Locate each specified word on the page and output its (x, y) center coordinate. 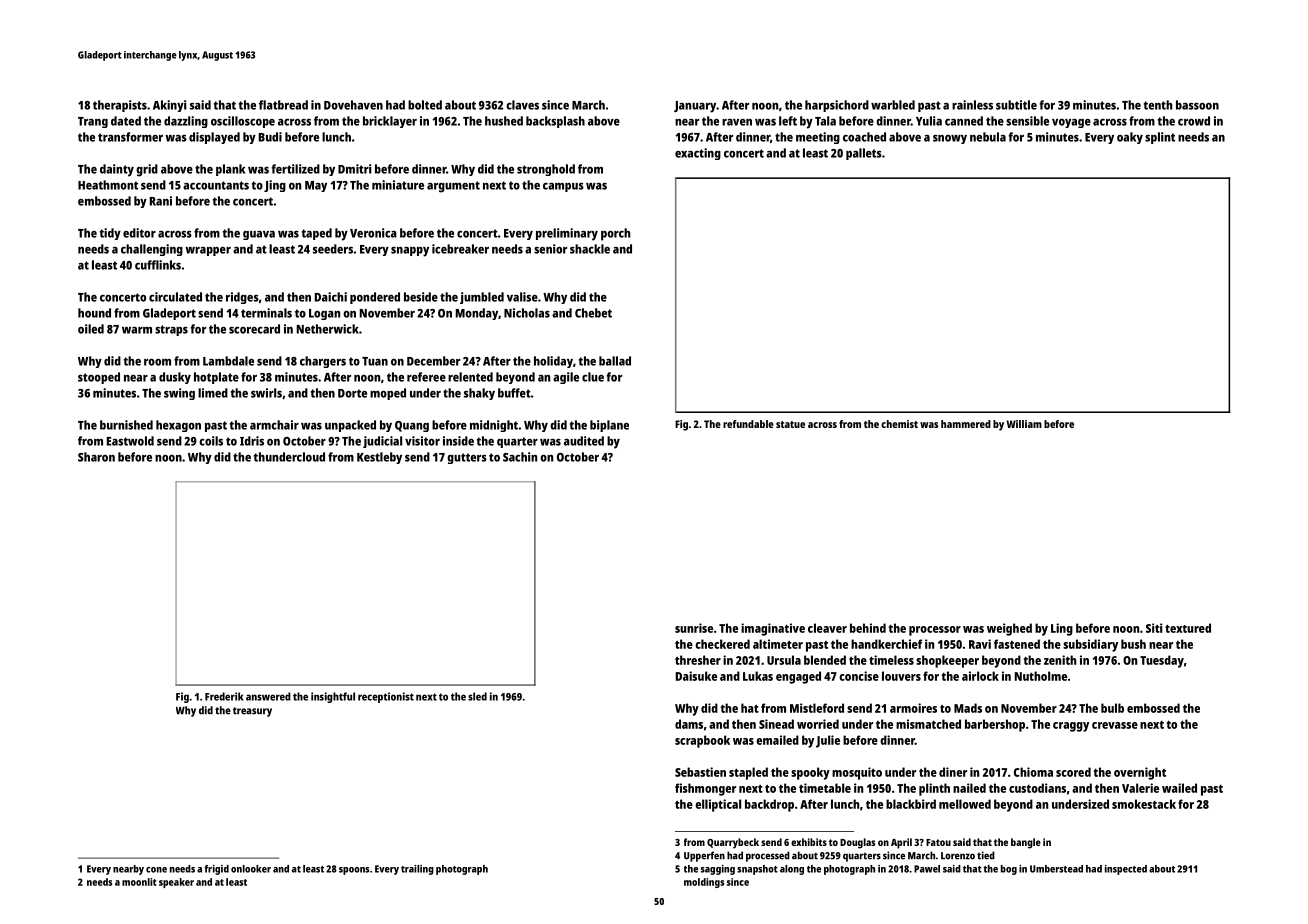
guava (259, 235)
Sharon (96, 457)
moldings (704, 883)
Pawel (927, 869)
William (1024, 424)
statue (790, 424)
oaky (1130, 138)
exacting (698, 154)
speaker (176, 883)
